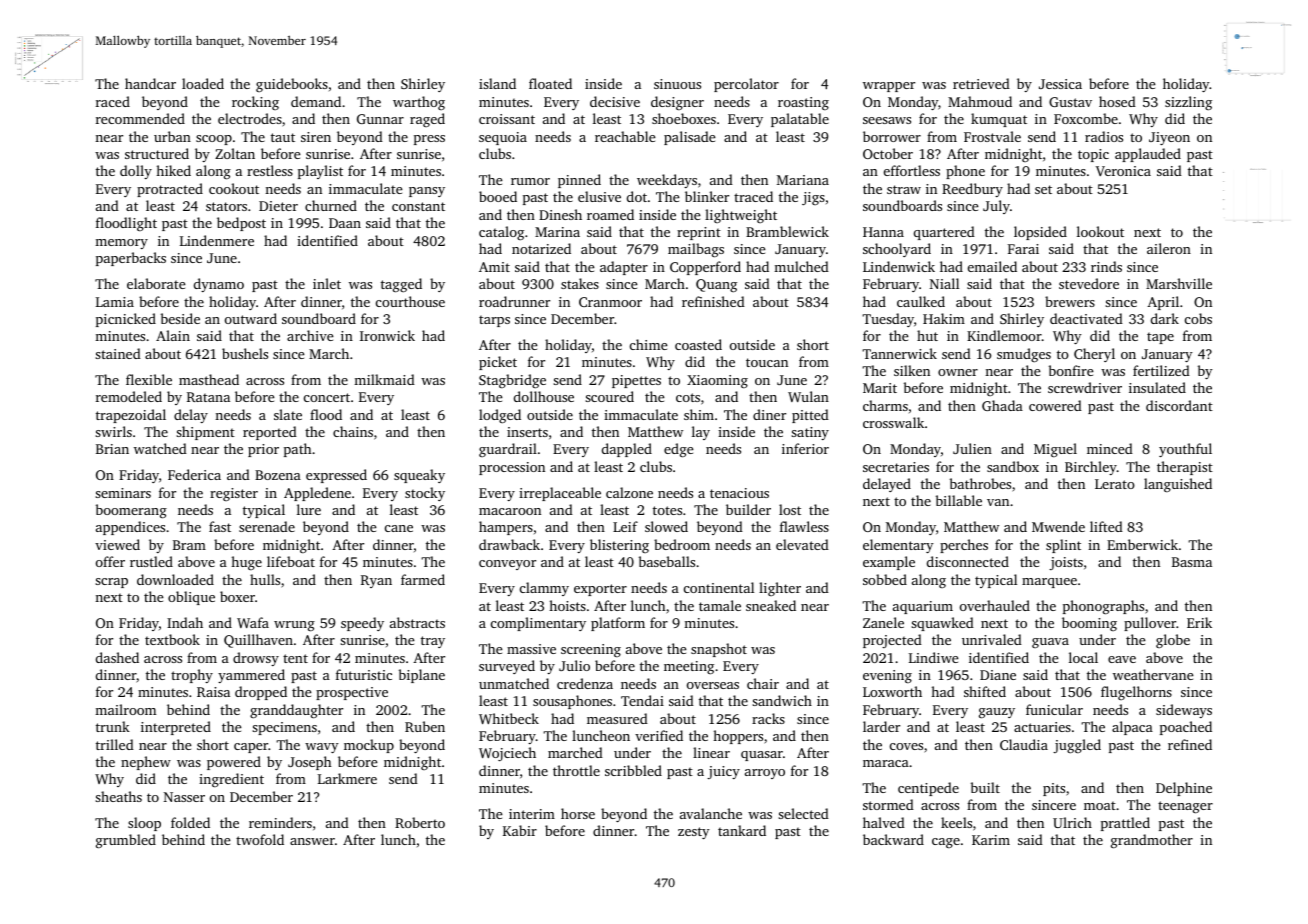 The width and height of the document is (1308, 924). I want to click on mulched, so click(801, 266).
